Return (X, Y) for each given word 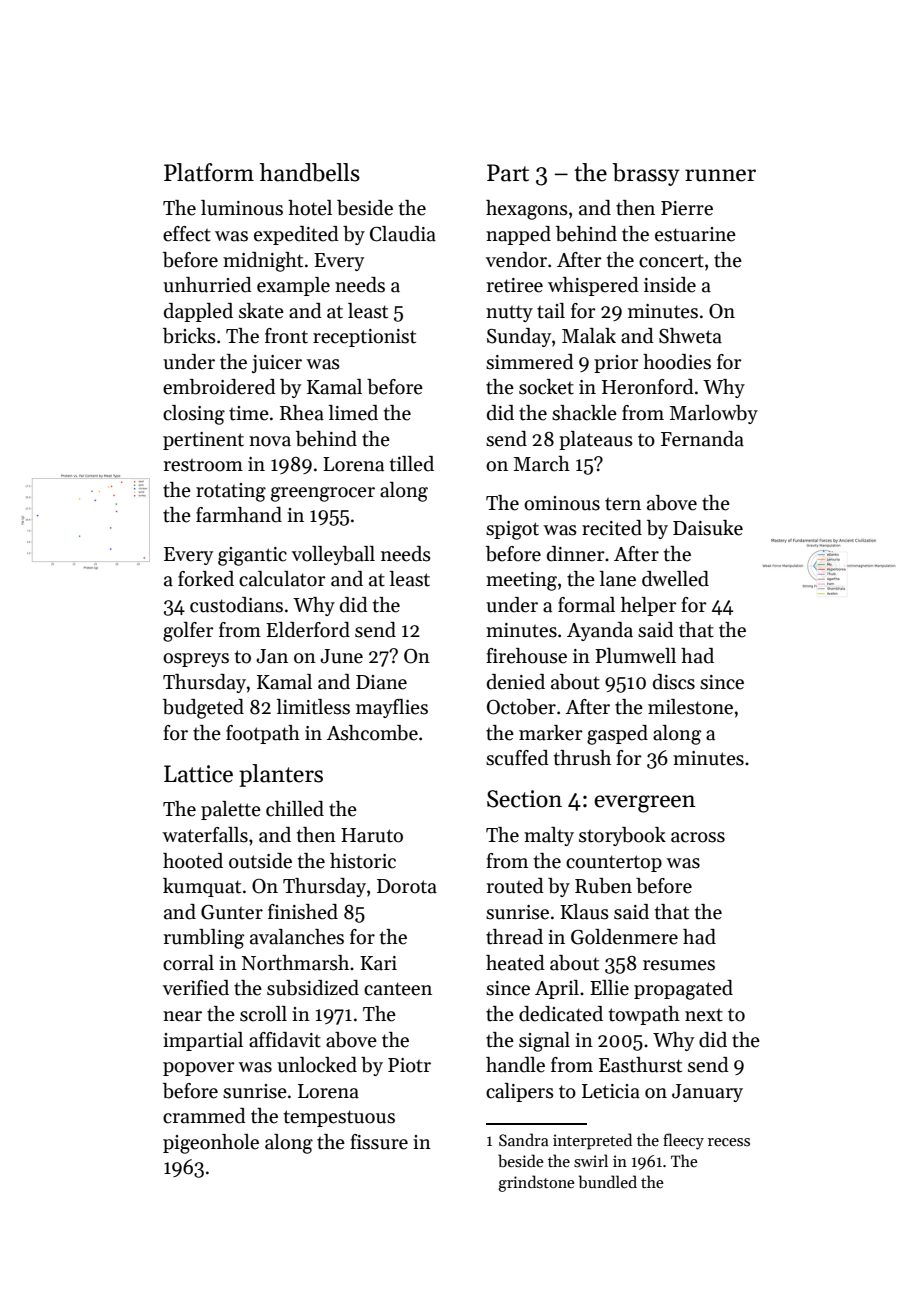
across (698, 837)
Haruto (372, 835)
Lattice (198, 774)
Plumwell (635, 656)
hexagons (527, 210)
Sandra (524, 1139)
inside (670, 285)
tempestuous (339, 1118)
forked (206, 579)
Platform (209, 172)
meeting (521, 581)
